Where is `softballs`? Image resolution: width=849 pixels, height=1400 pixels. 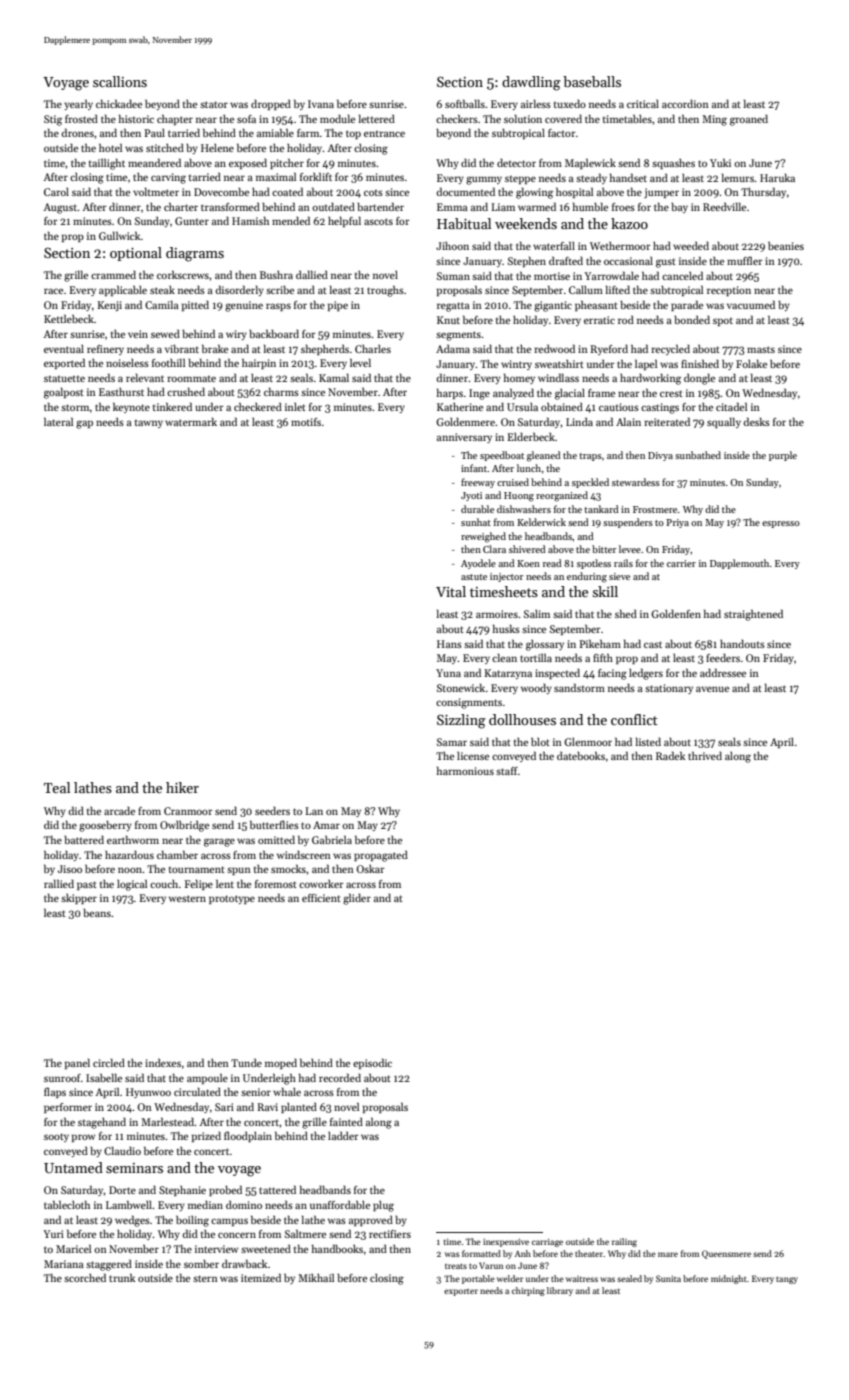
softballs is located at coordinates (465, 103).
